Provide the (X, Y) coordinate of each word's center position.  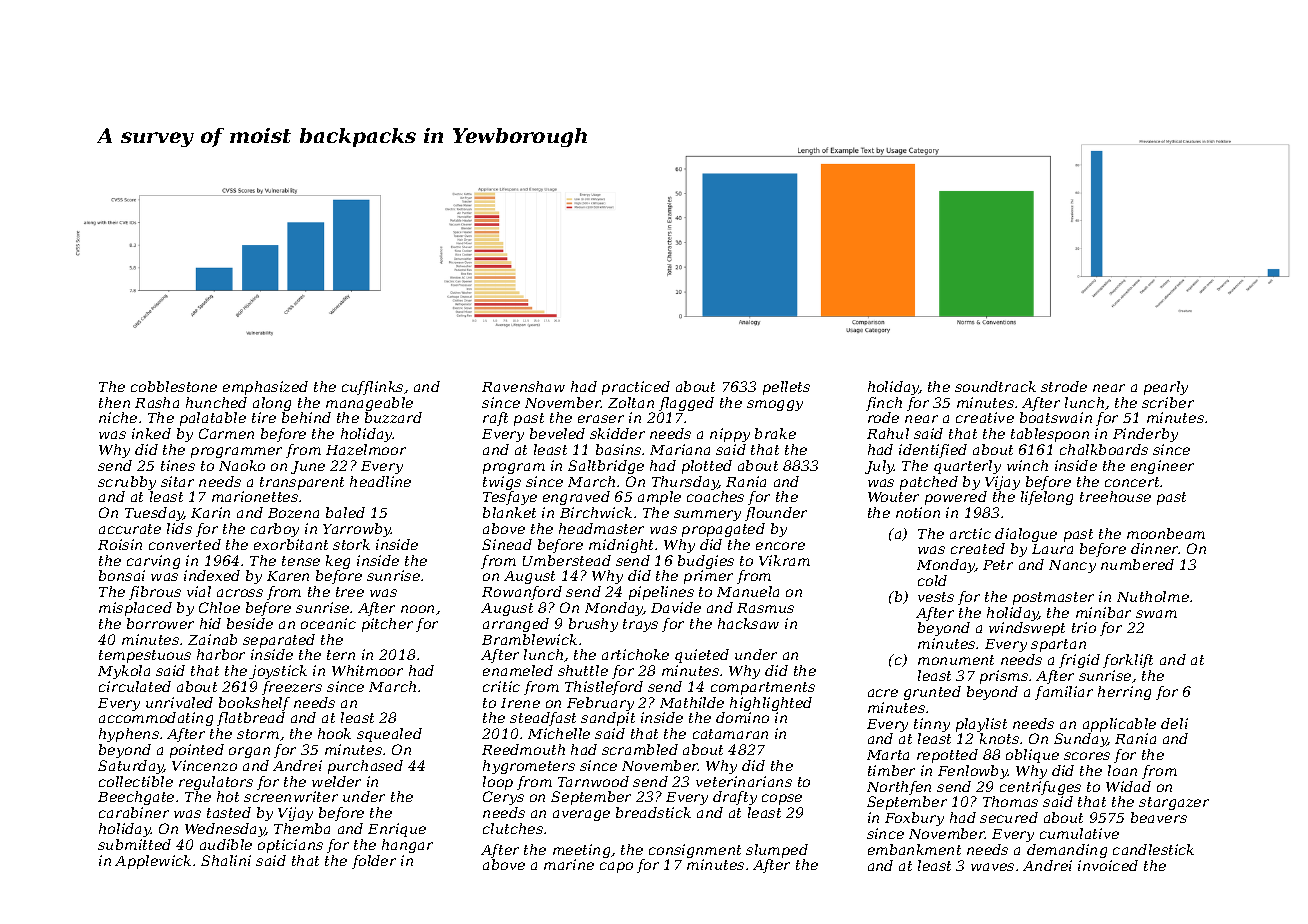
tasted (229, 812)
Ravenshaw (523, 386)
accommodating (156, 719)
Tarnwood (593, 781)
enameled (518, 670)
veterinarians (744, 781)
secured (1009, 817)
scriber (1168, 402)
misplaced (135, 609)
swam (1156, 614)
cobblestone (174, 386)
